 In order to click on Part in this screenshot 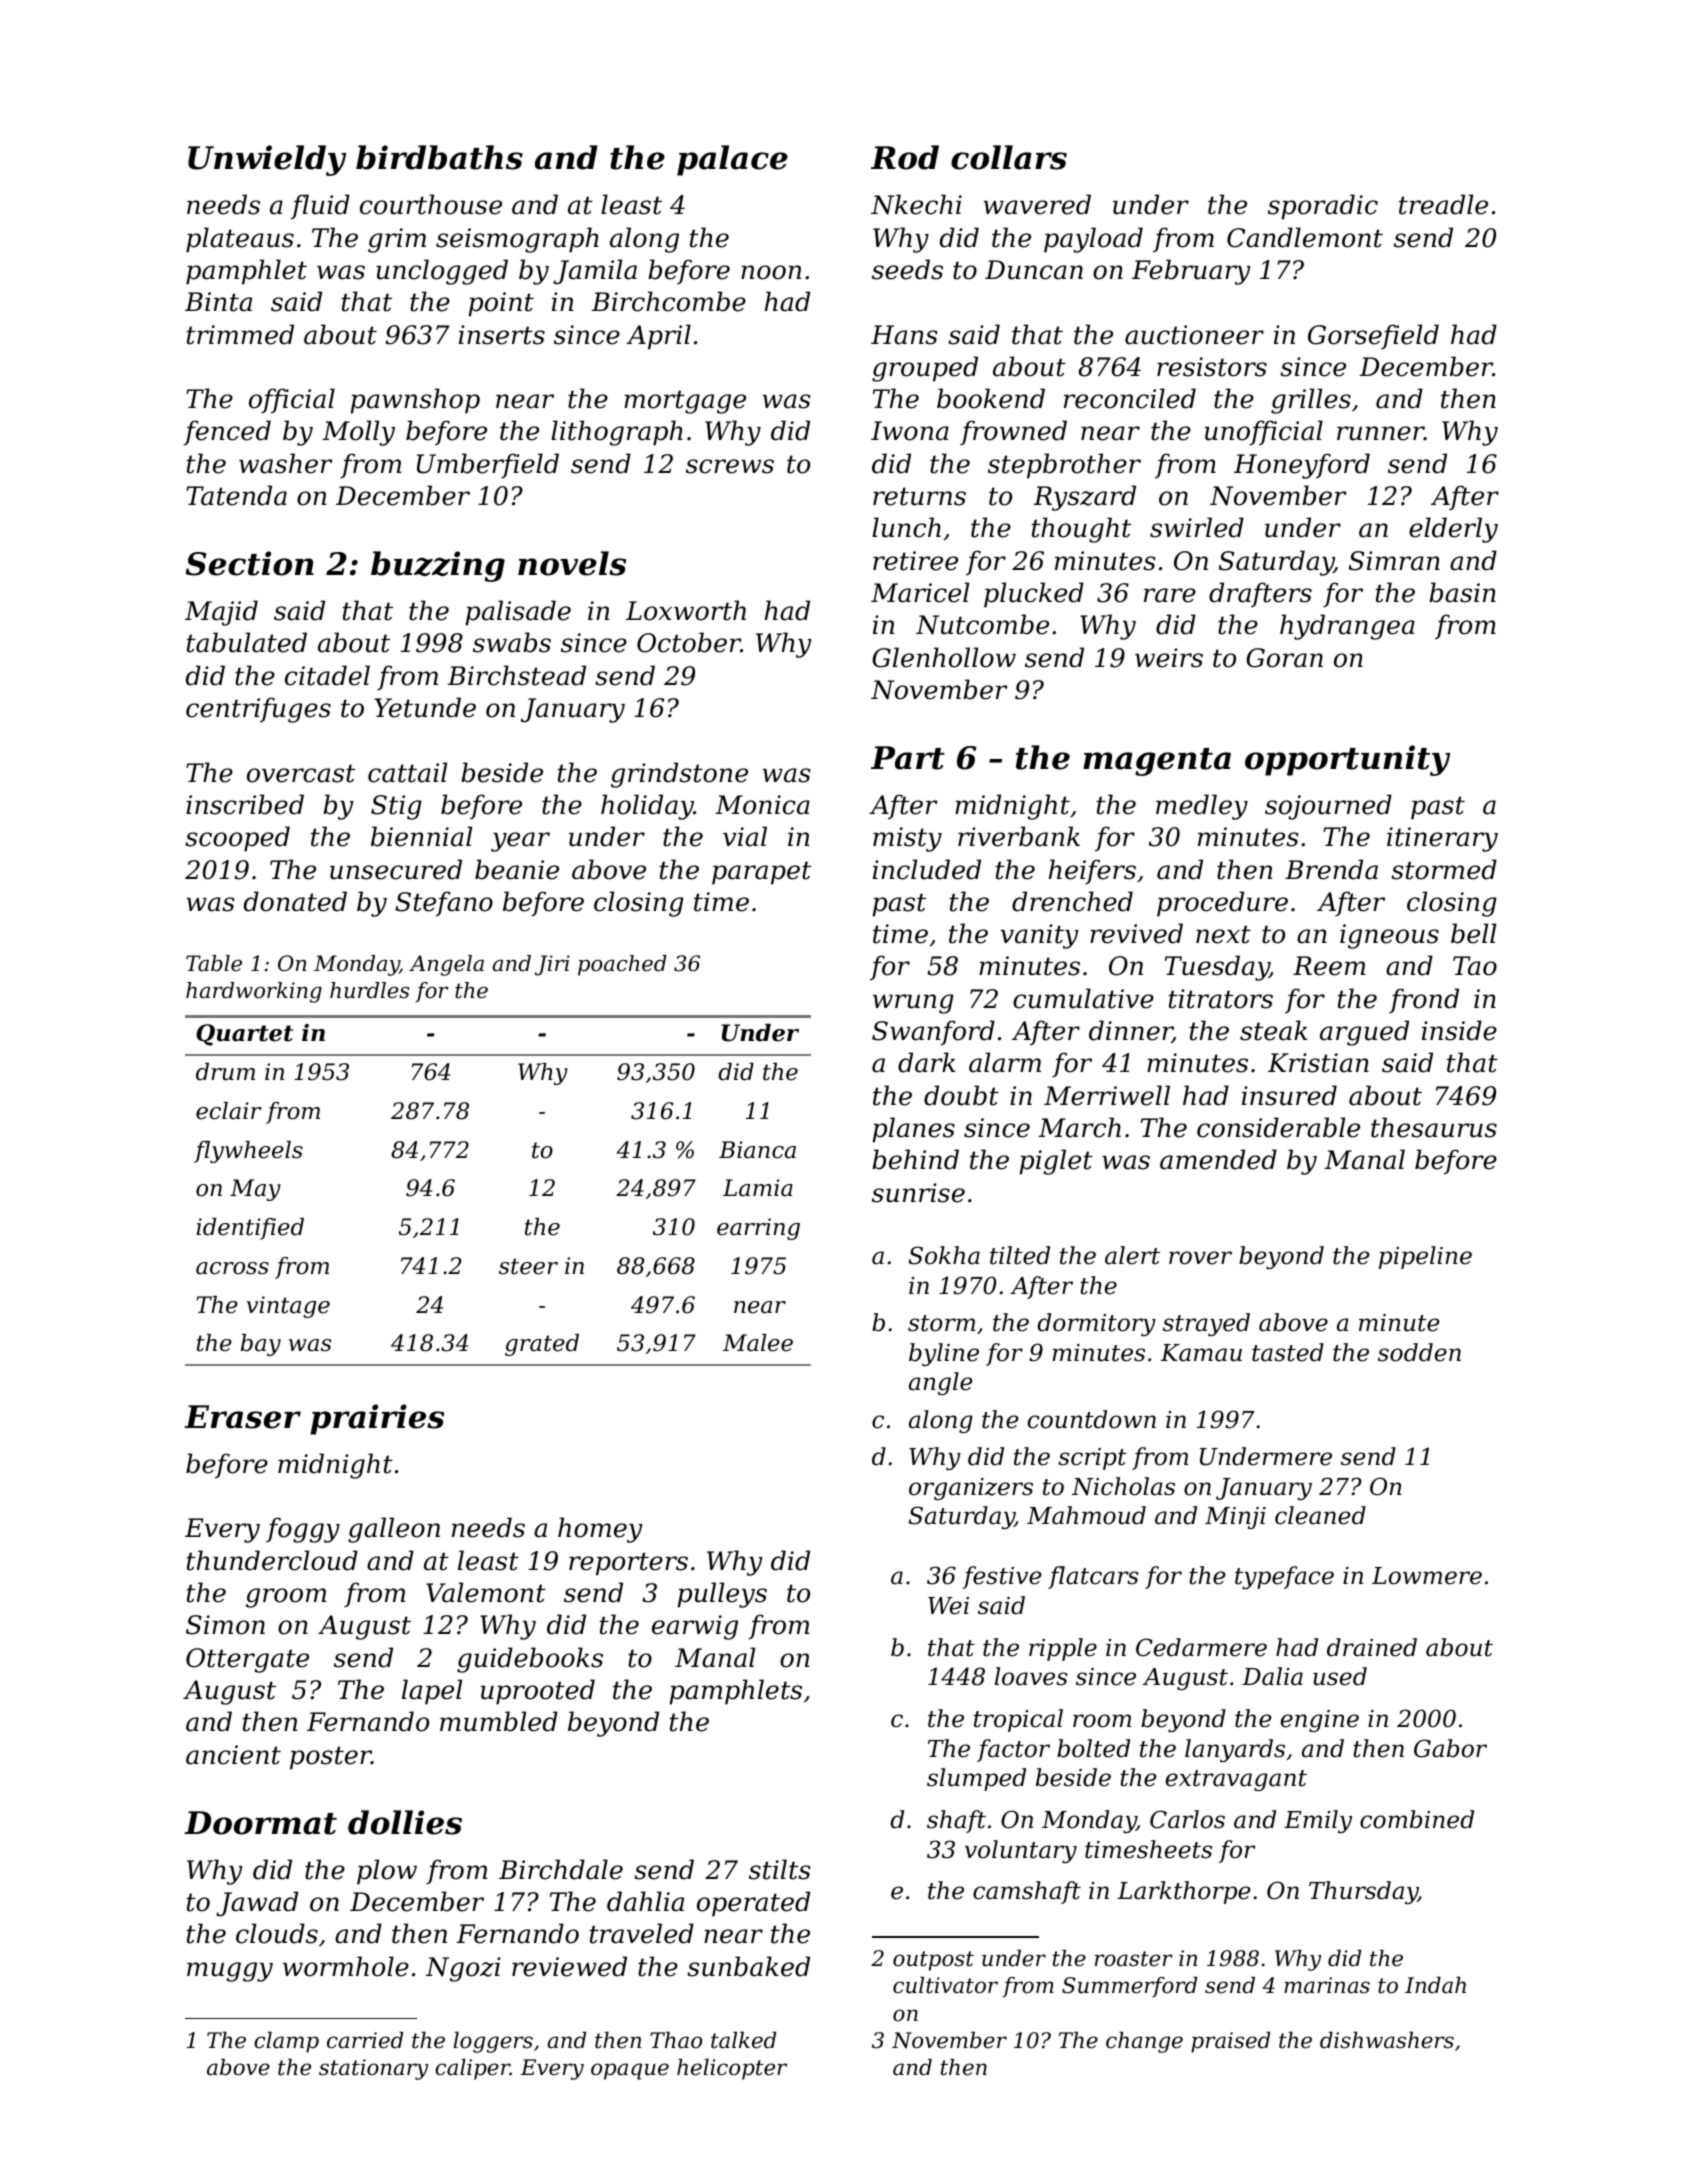, I will do `click(908, 758)`.
